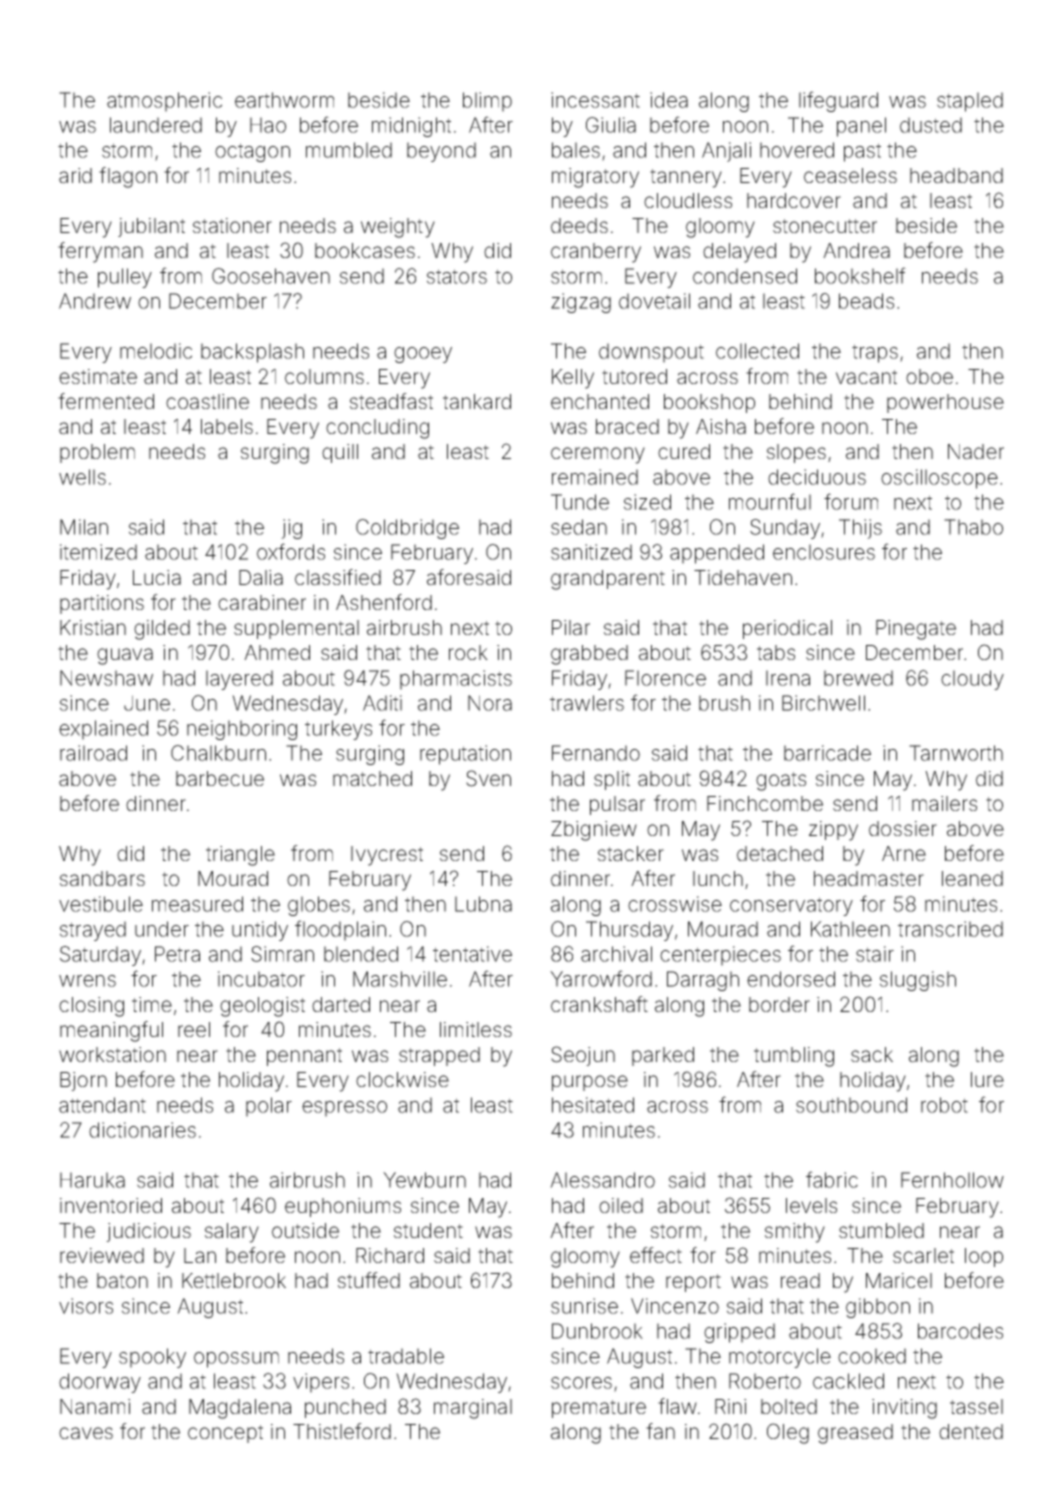 This image has width=1063, height=1509. What do you see at coordinates (164, 102) in the image?
I see `atmospheric` at bounding box center [164, 102].
